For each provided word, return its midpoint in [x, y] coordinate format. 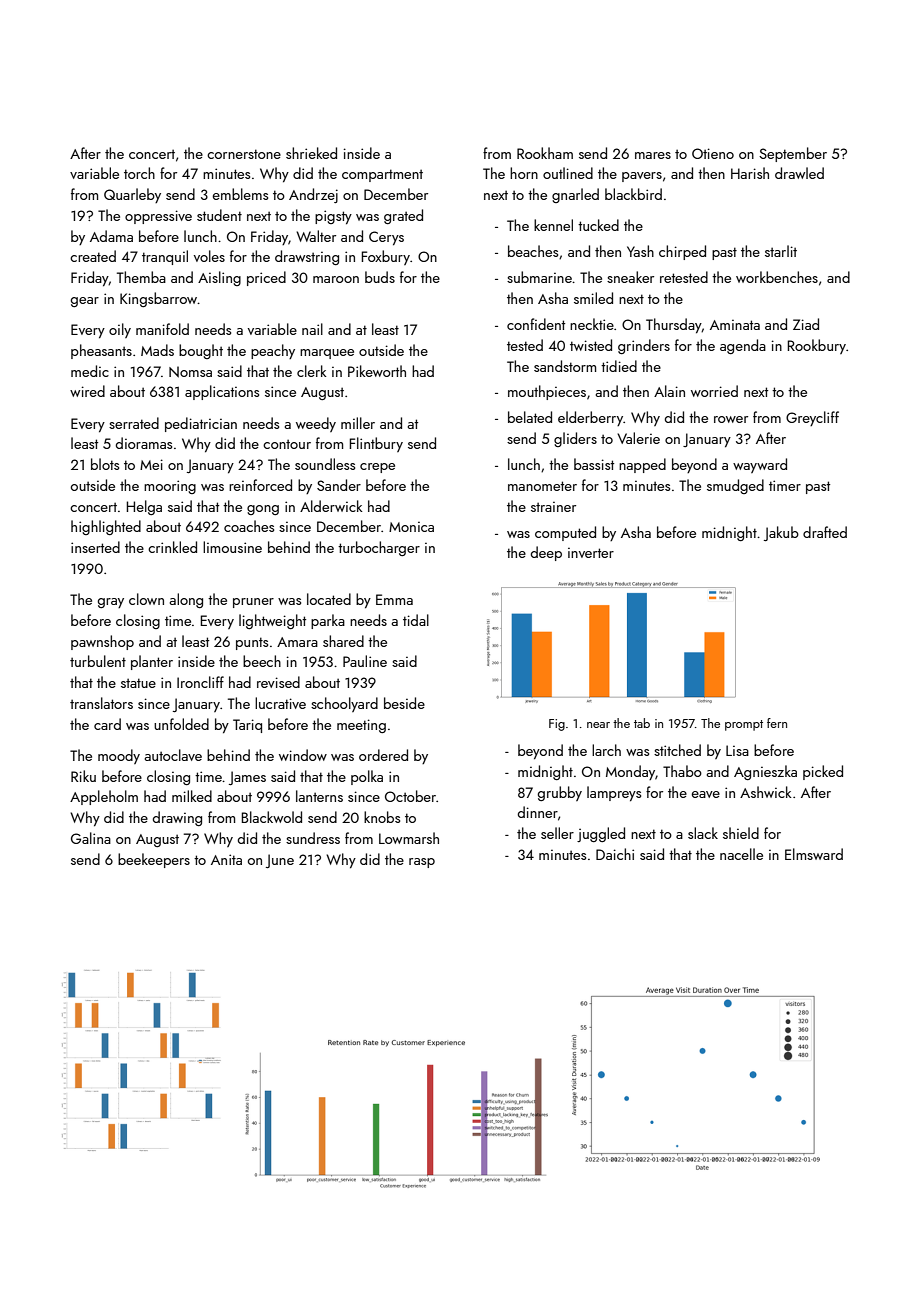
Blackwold [272, 817]
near [598, 725]
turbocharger [379, 548]
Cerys [386, 238]
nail [312, 329]
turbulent [98, 661]
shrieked [311, 153]
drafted [825, 532]
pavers [642, 177]
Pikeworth [377, 371]
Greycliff [812, 418]
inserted [95, 547]
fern [777, 723]
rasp [422, 863]
